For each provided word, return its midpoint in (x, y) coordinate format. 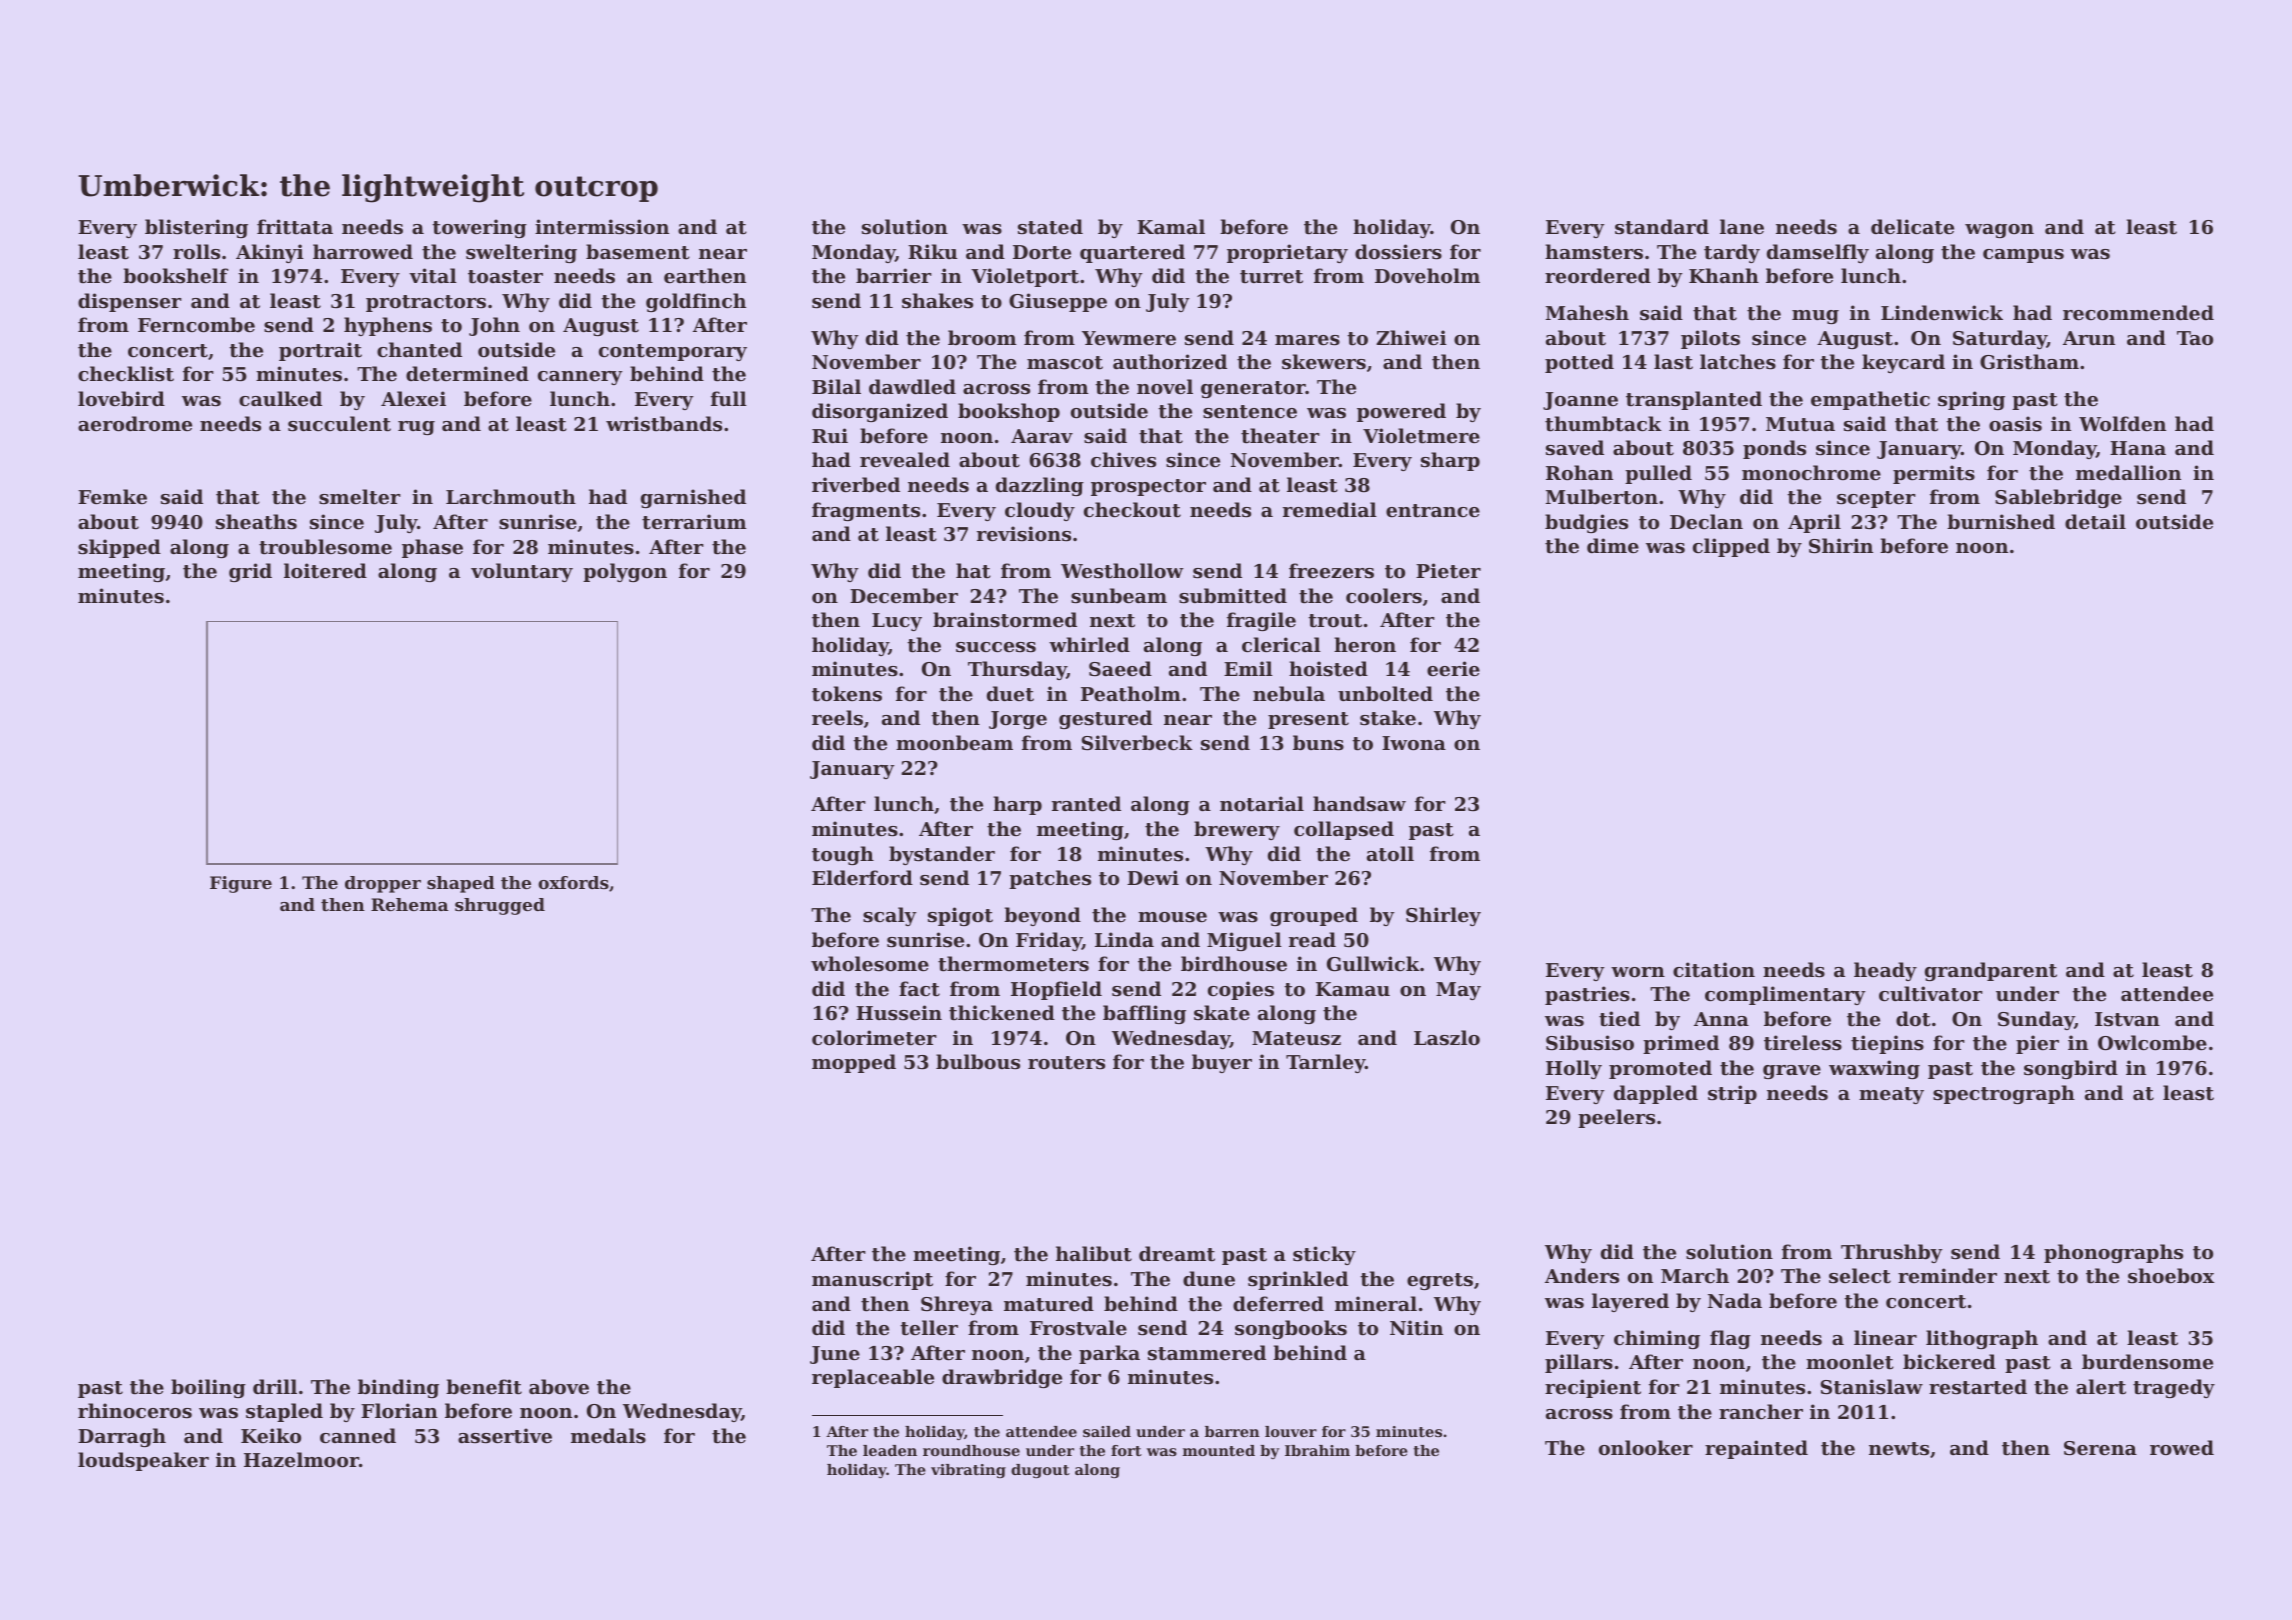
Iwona (1414, 743)
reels (837, 718)
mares (1307, 340)
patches (1050, 879)
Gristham (2029, 362)
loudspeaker (143, 1461)
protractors (426, 303)
